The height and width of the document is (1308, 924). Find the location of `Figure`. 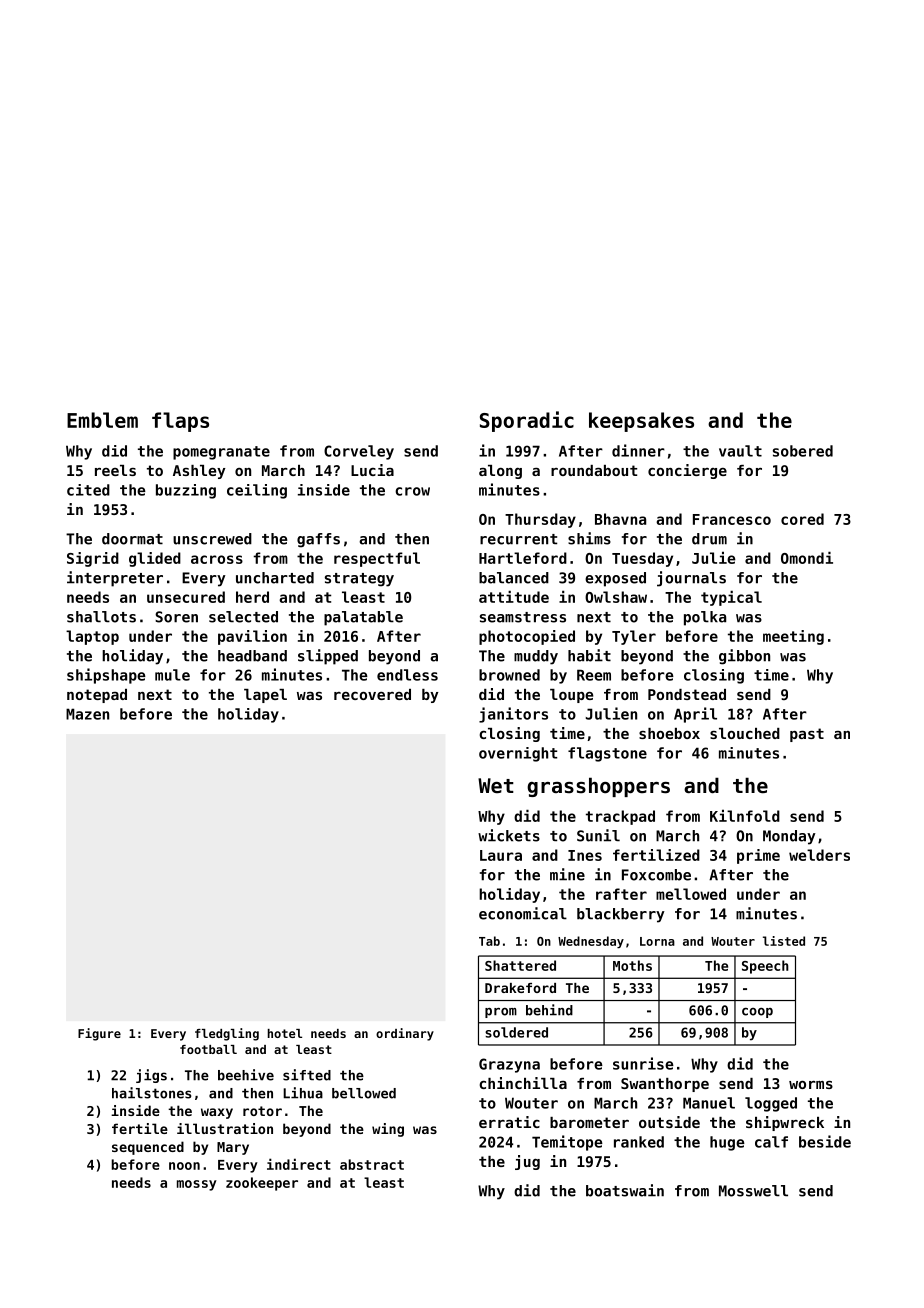

Figure is located at coordinates (99, 1034).
